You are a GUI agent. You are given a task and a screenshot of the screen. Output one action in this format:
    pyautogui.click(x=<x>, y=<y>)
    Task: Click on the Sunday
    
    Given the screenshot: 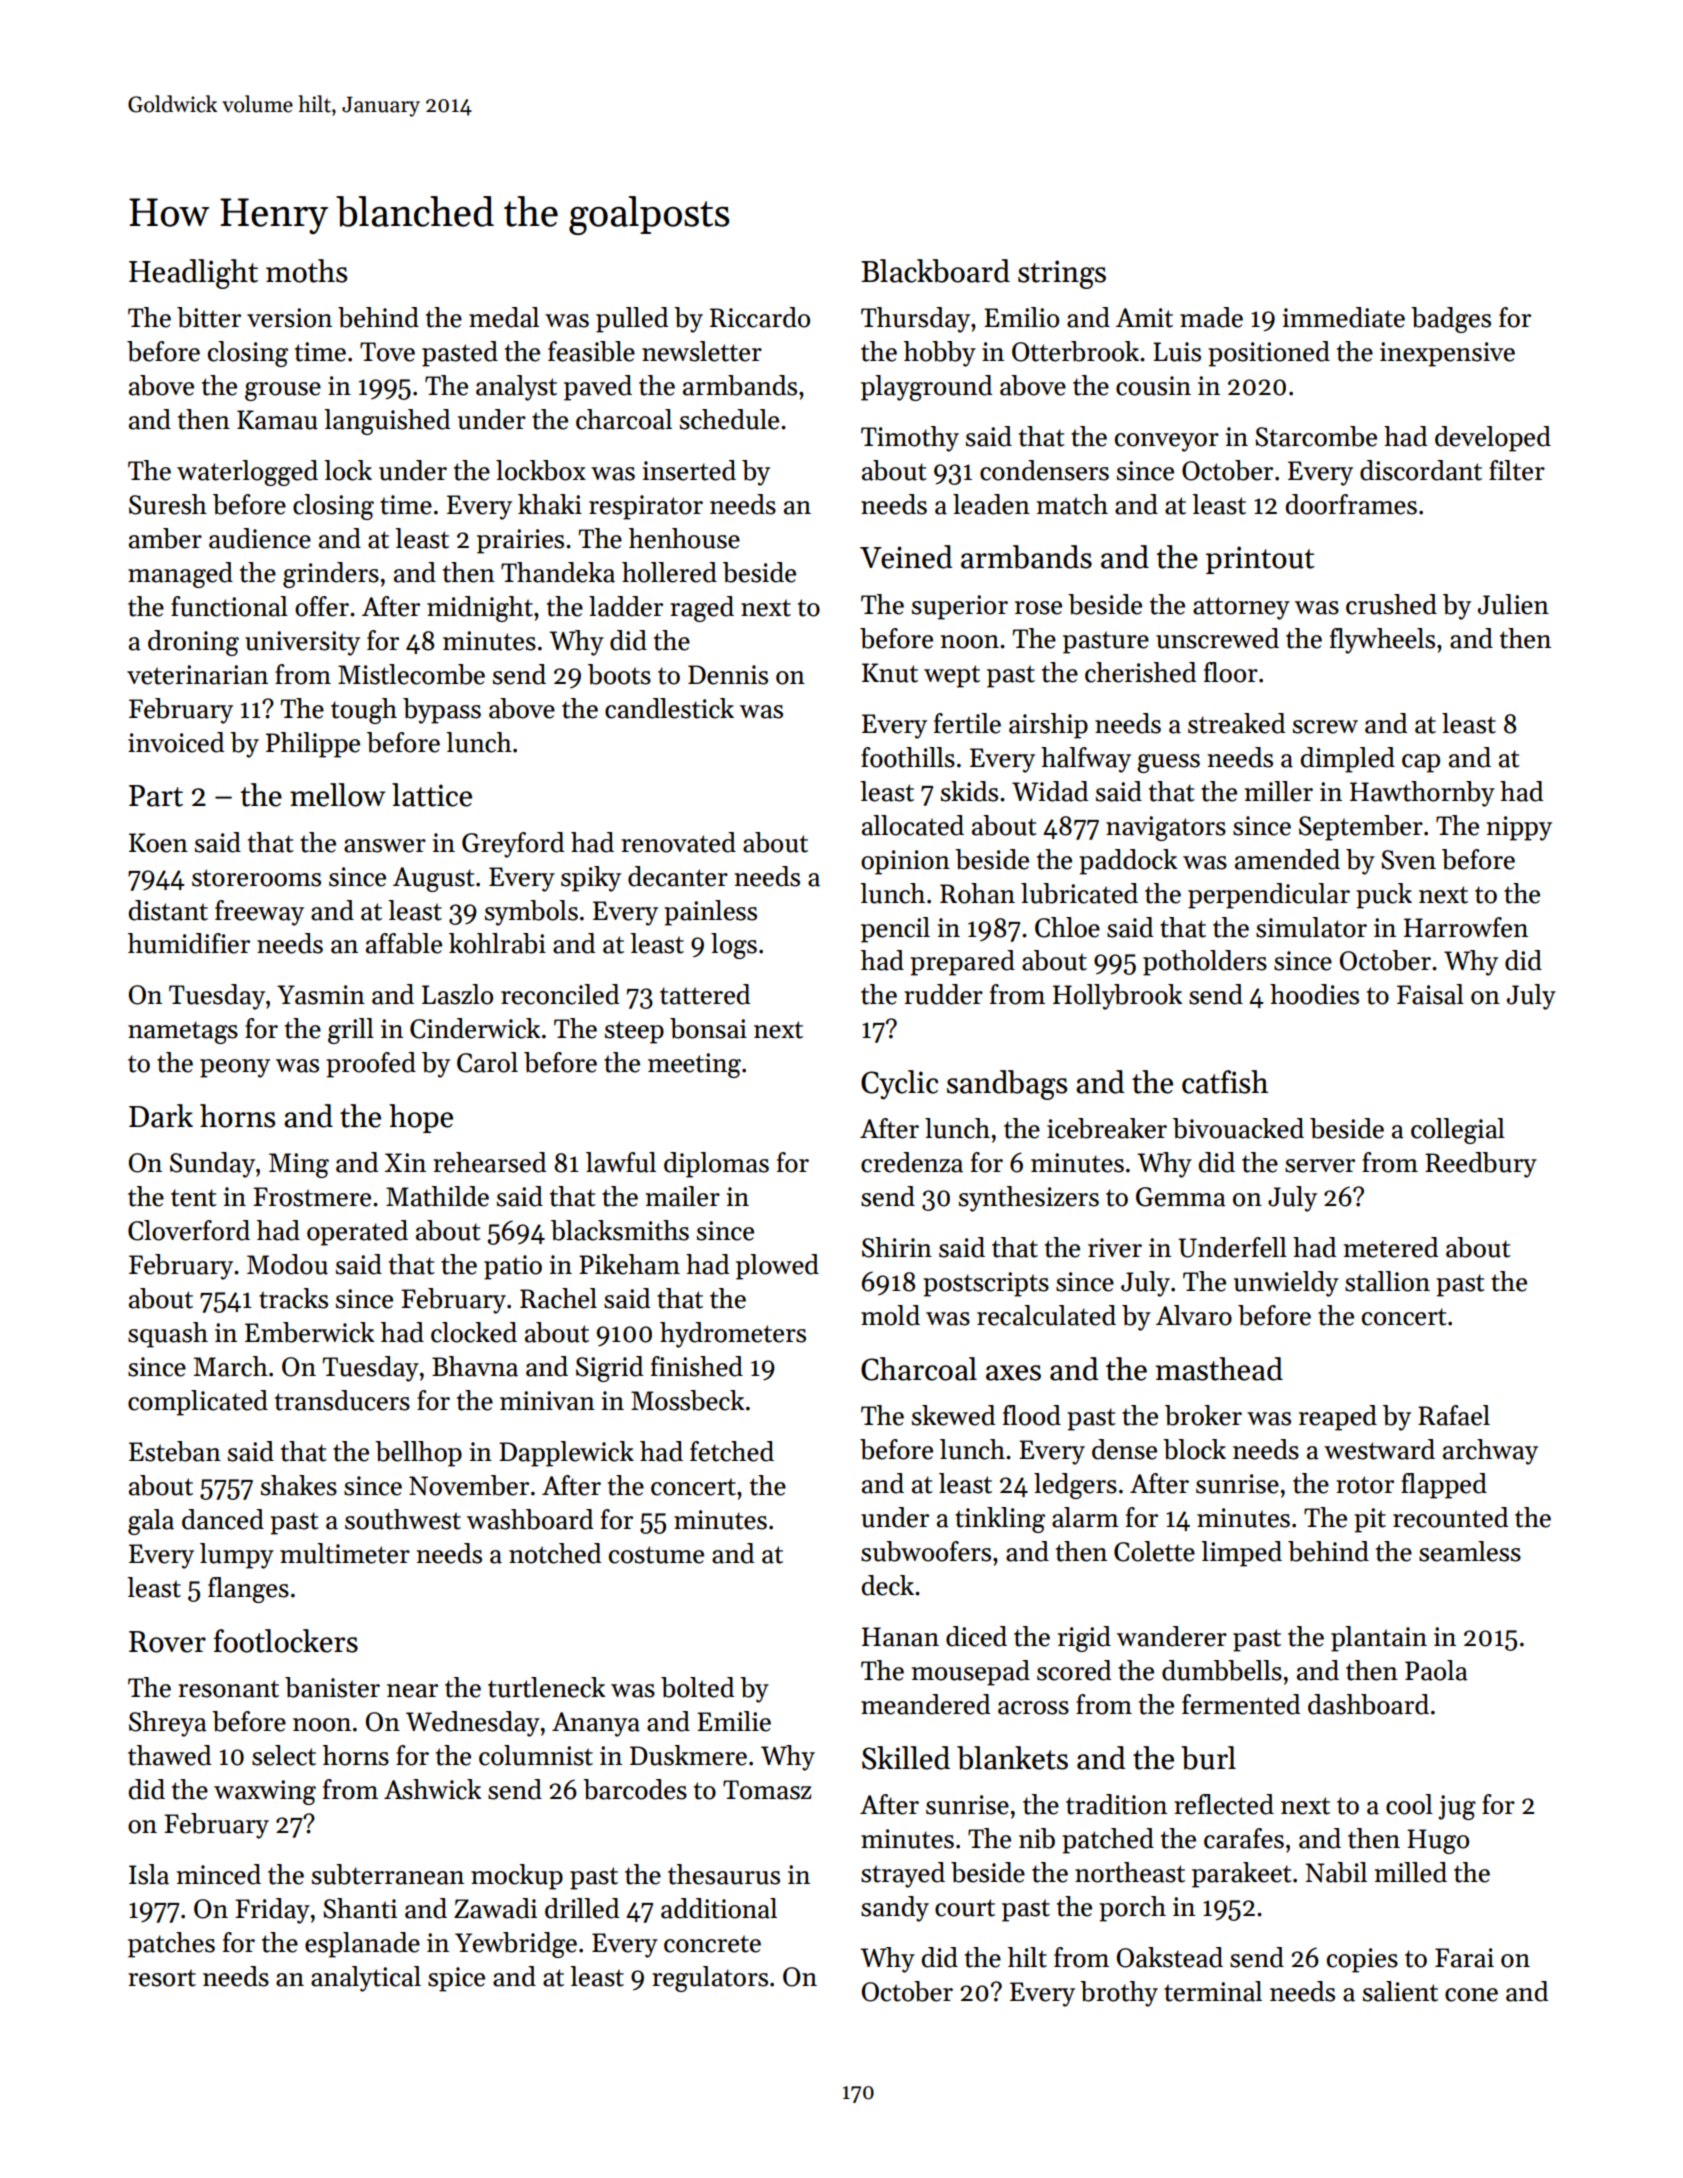 What is the action you would take?
    pyautogui.click(x=212, y=1165)
